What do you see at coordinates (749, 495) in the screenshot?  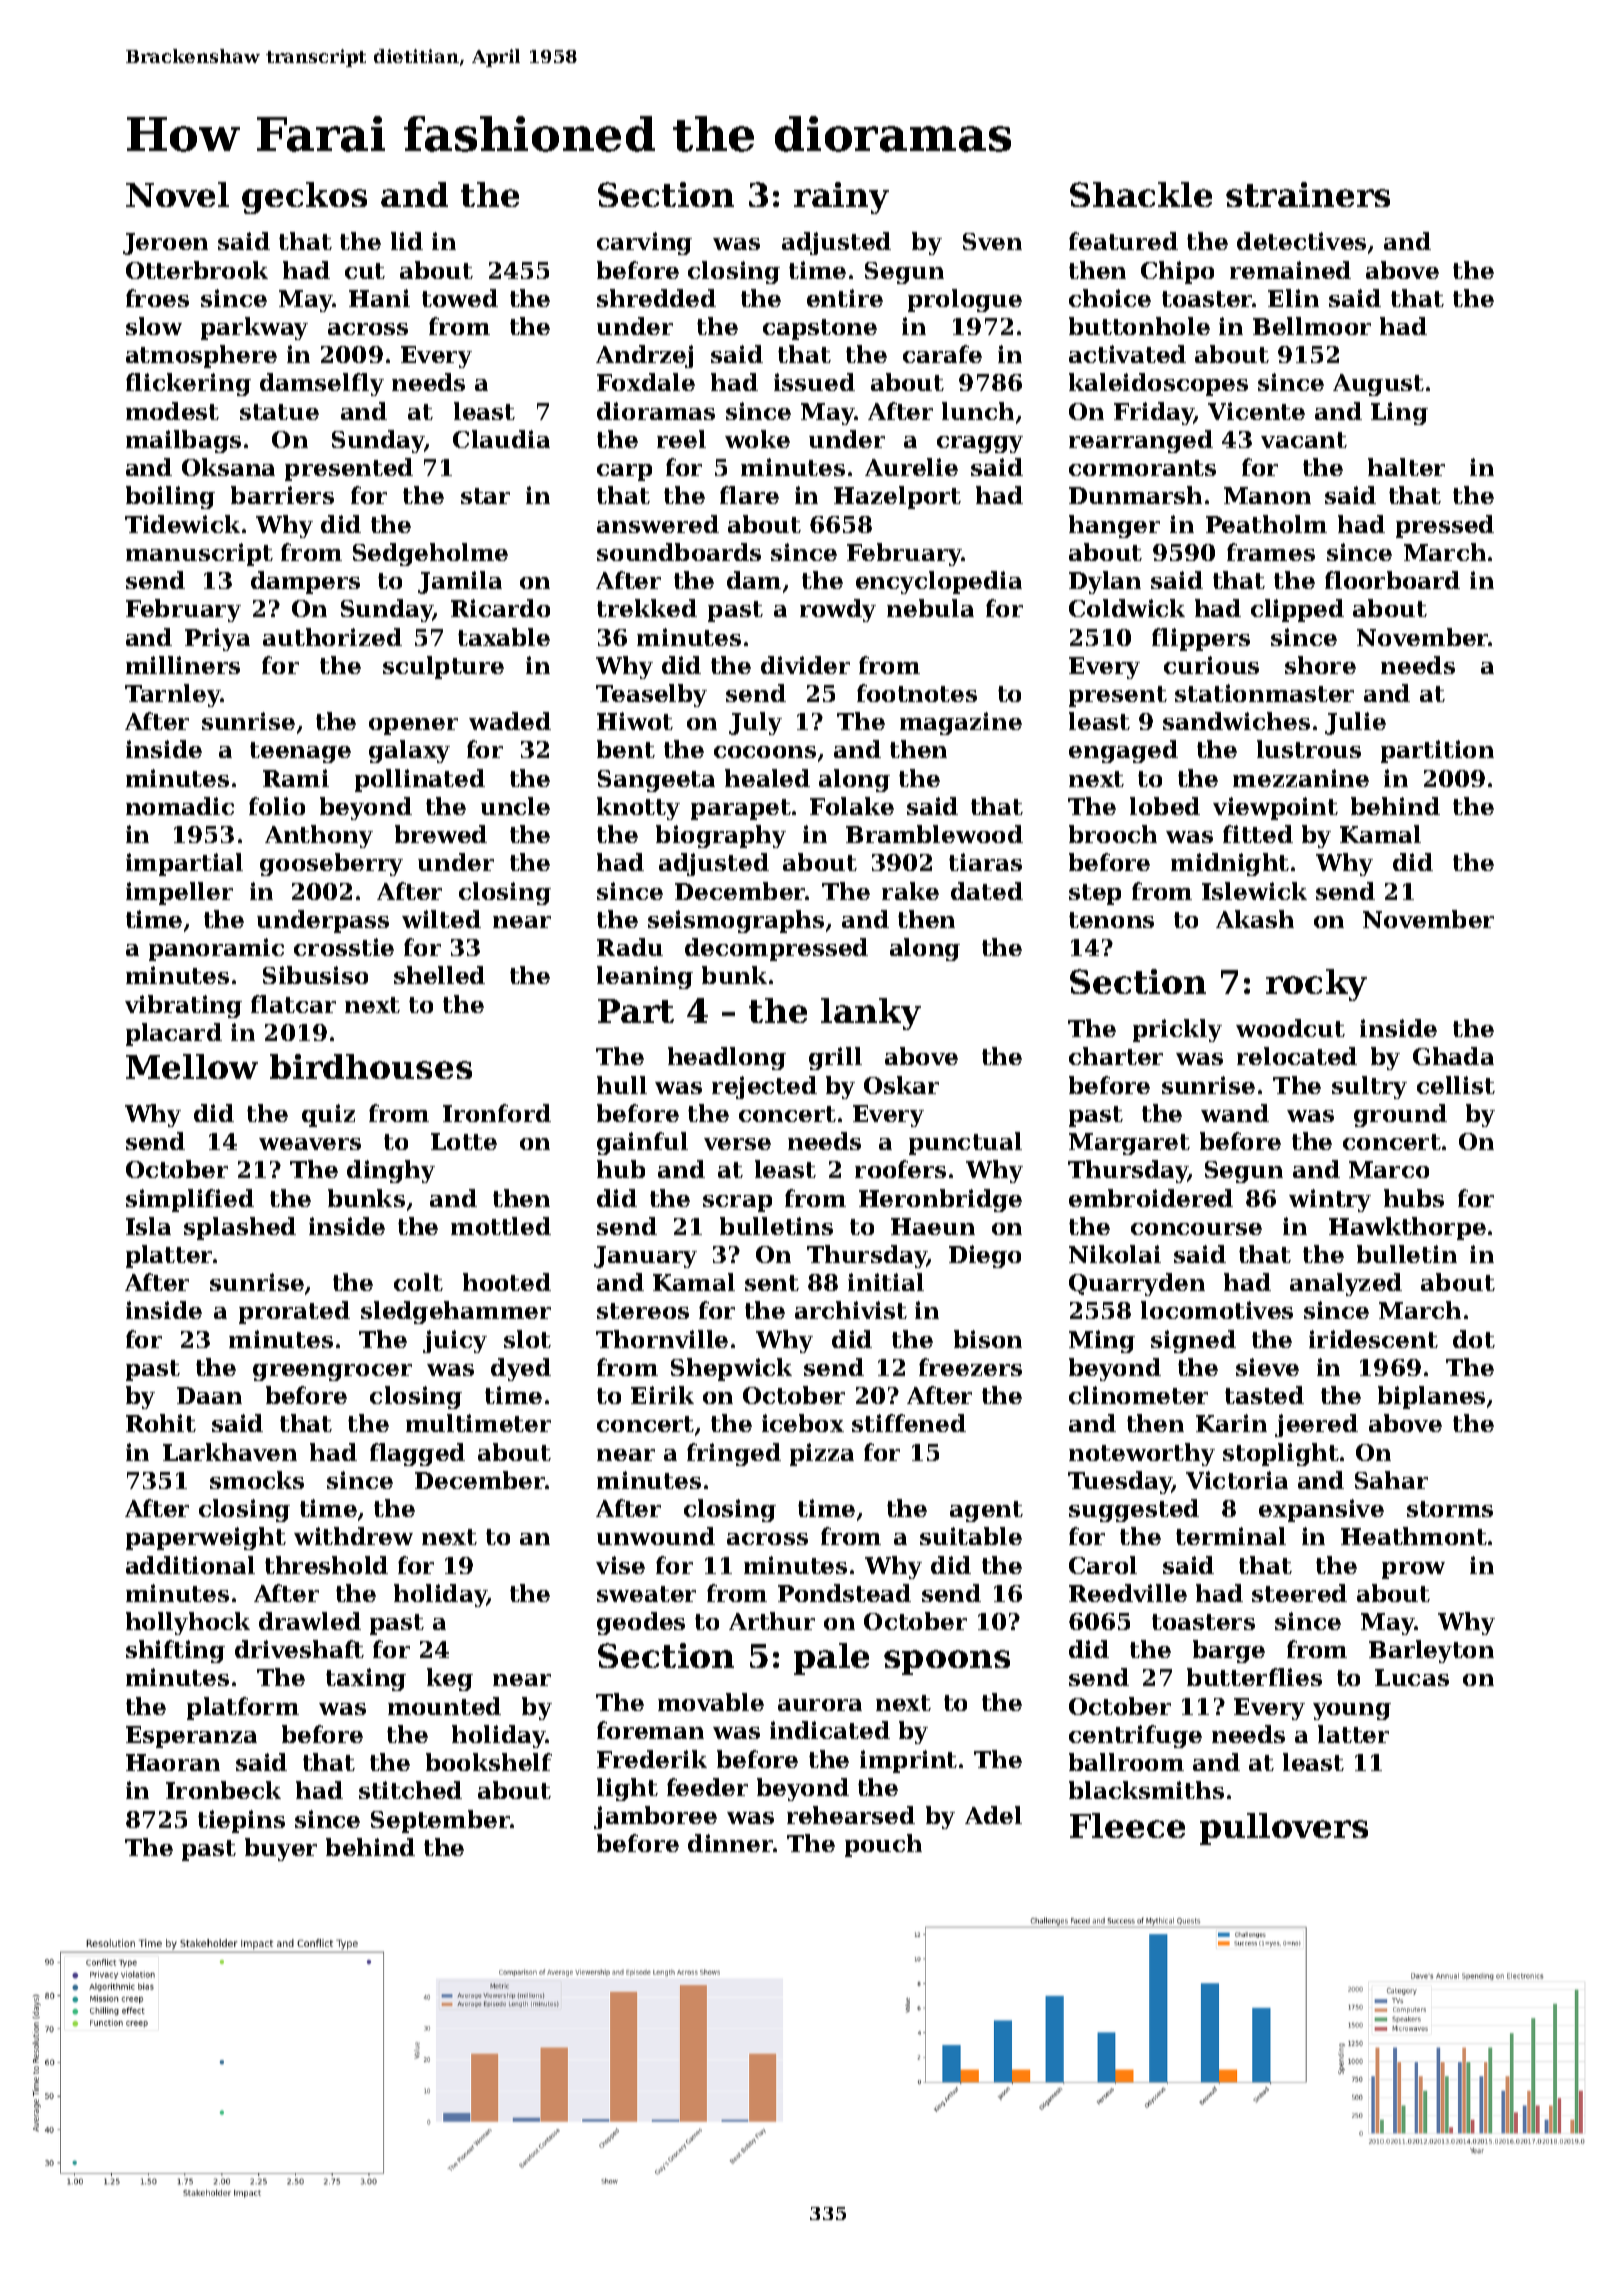 I see `flare` at bounding box center [749, 495].
